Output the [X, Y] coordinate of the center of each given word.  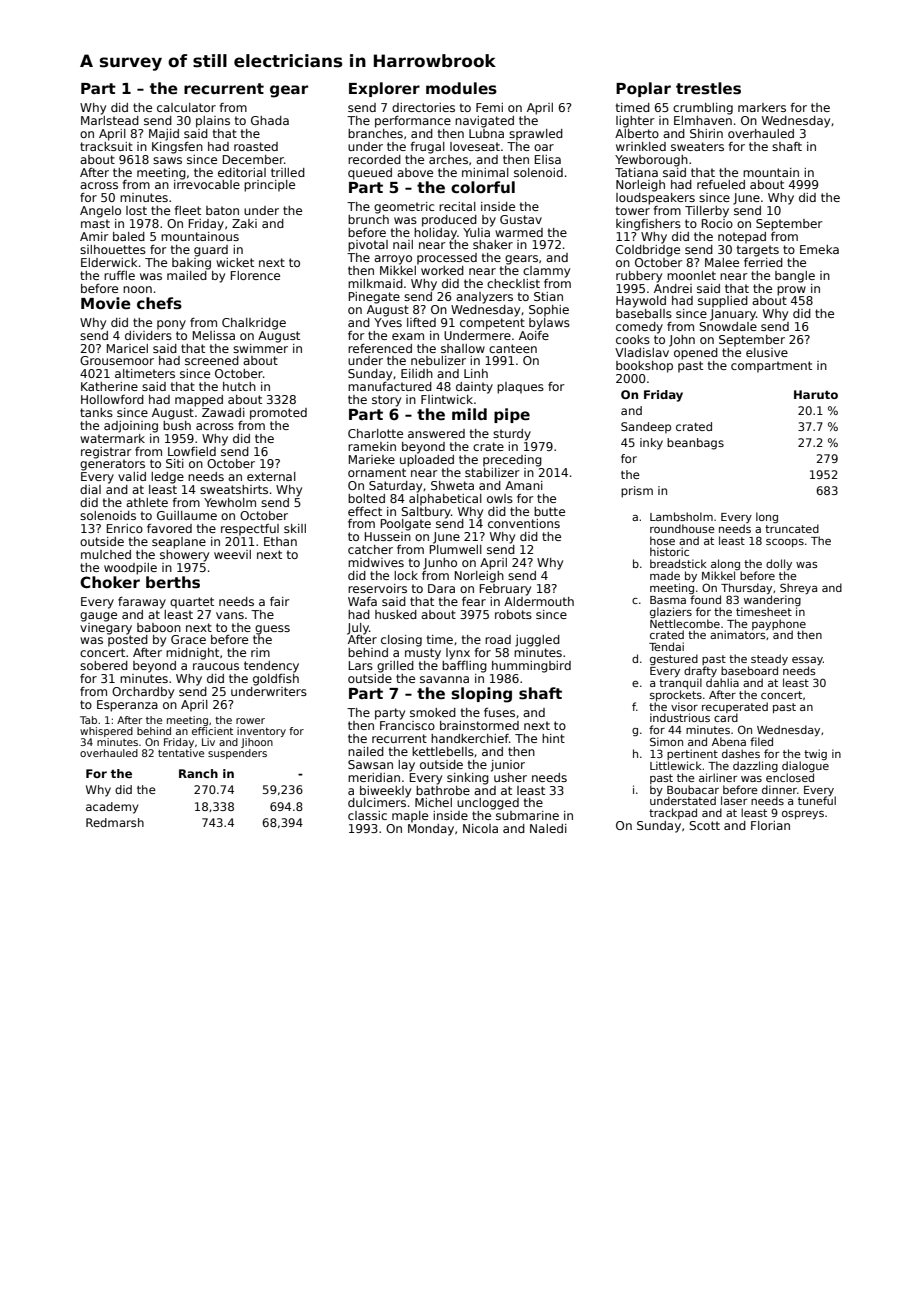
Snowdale [728, 326]
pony [171, 325]
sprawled [536, 135]
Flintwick [447, 399]
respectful [250, 530]
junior [508, 766]
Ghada [270, 120]
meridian [374, 777]
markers [762, 107]
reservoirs [377, 588]
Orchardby [143, 693]
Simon [666, 741]
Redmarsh [115, 822]
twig [815, 754]
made [665, 575]
